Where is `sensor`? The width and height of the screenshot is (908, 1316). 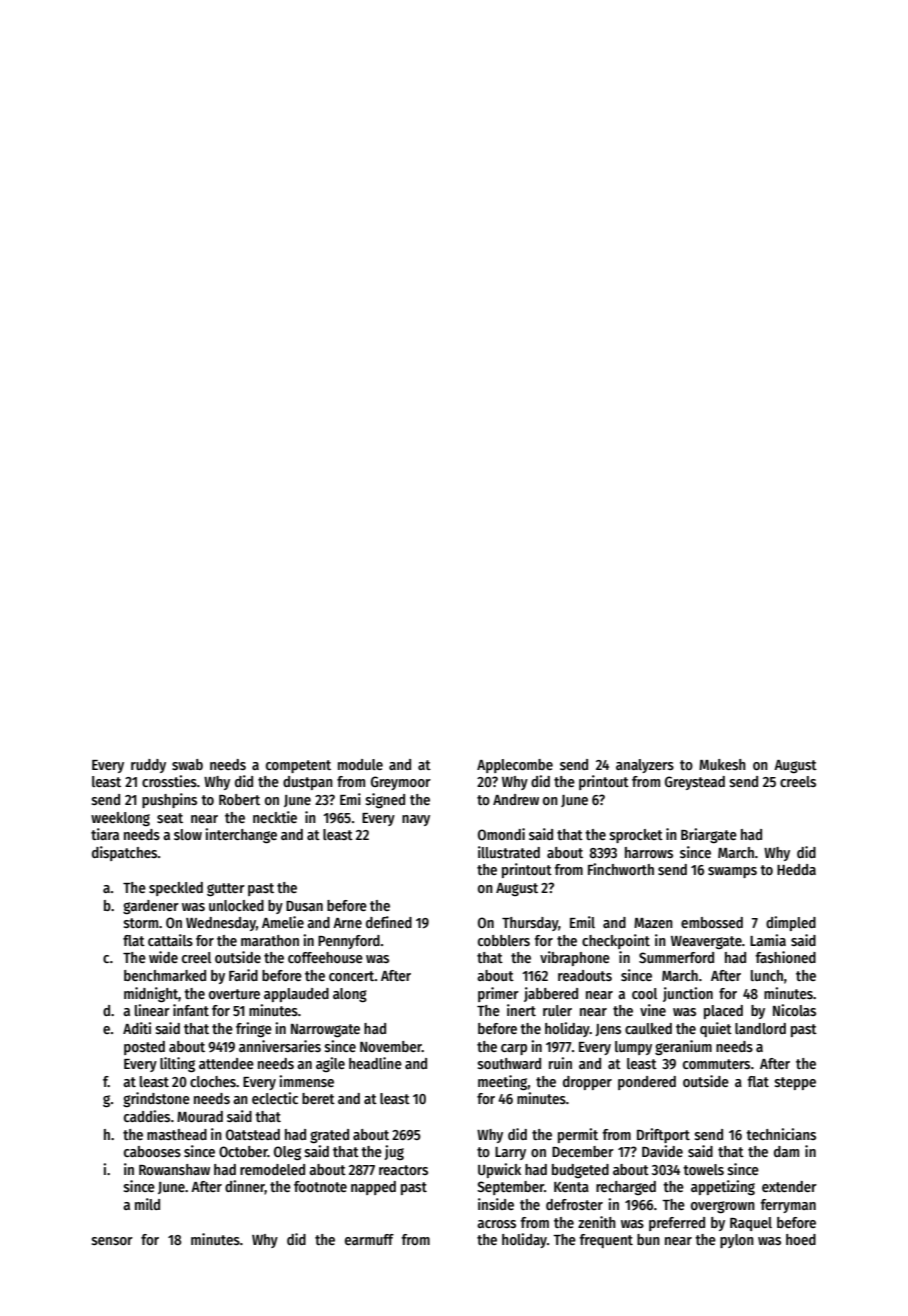
sensor is located at coordinates (112, 1241).
